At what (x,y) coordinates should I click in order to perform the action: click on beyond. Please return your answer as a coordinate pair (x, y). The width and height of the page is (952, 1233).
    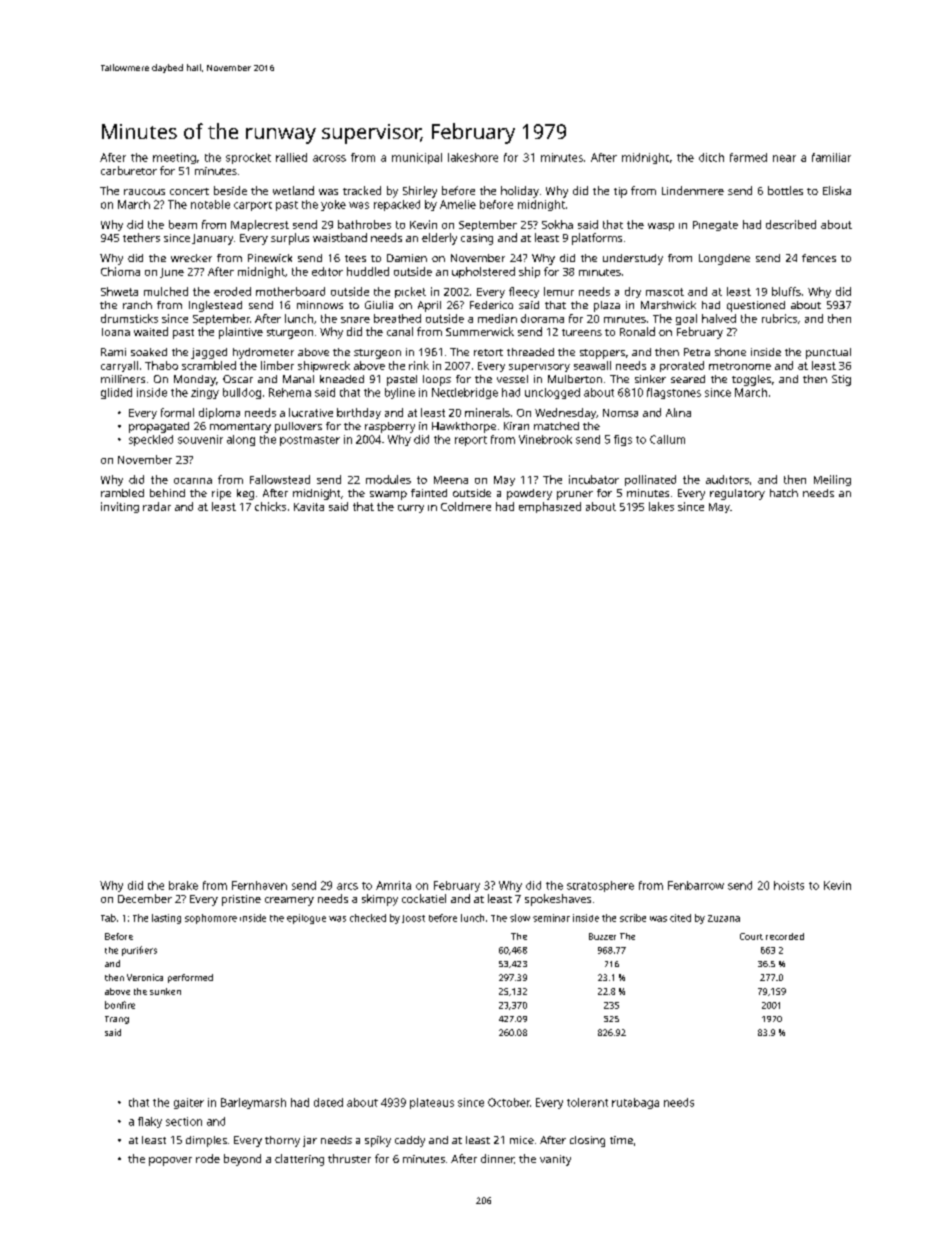
    Looking at the image, I should click on (242, 1160).
